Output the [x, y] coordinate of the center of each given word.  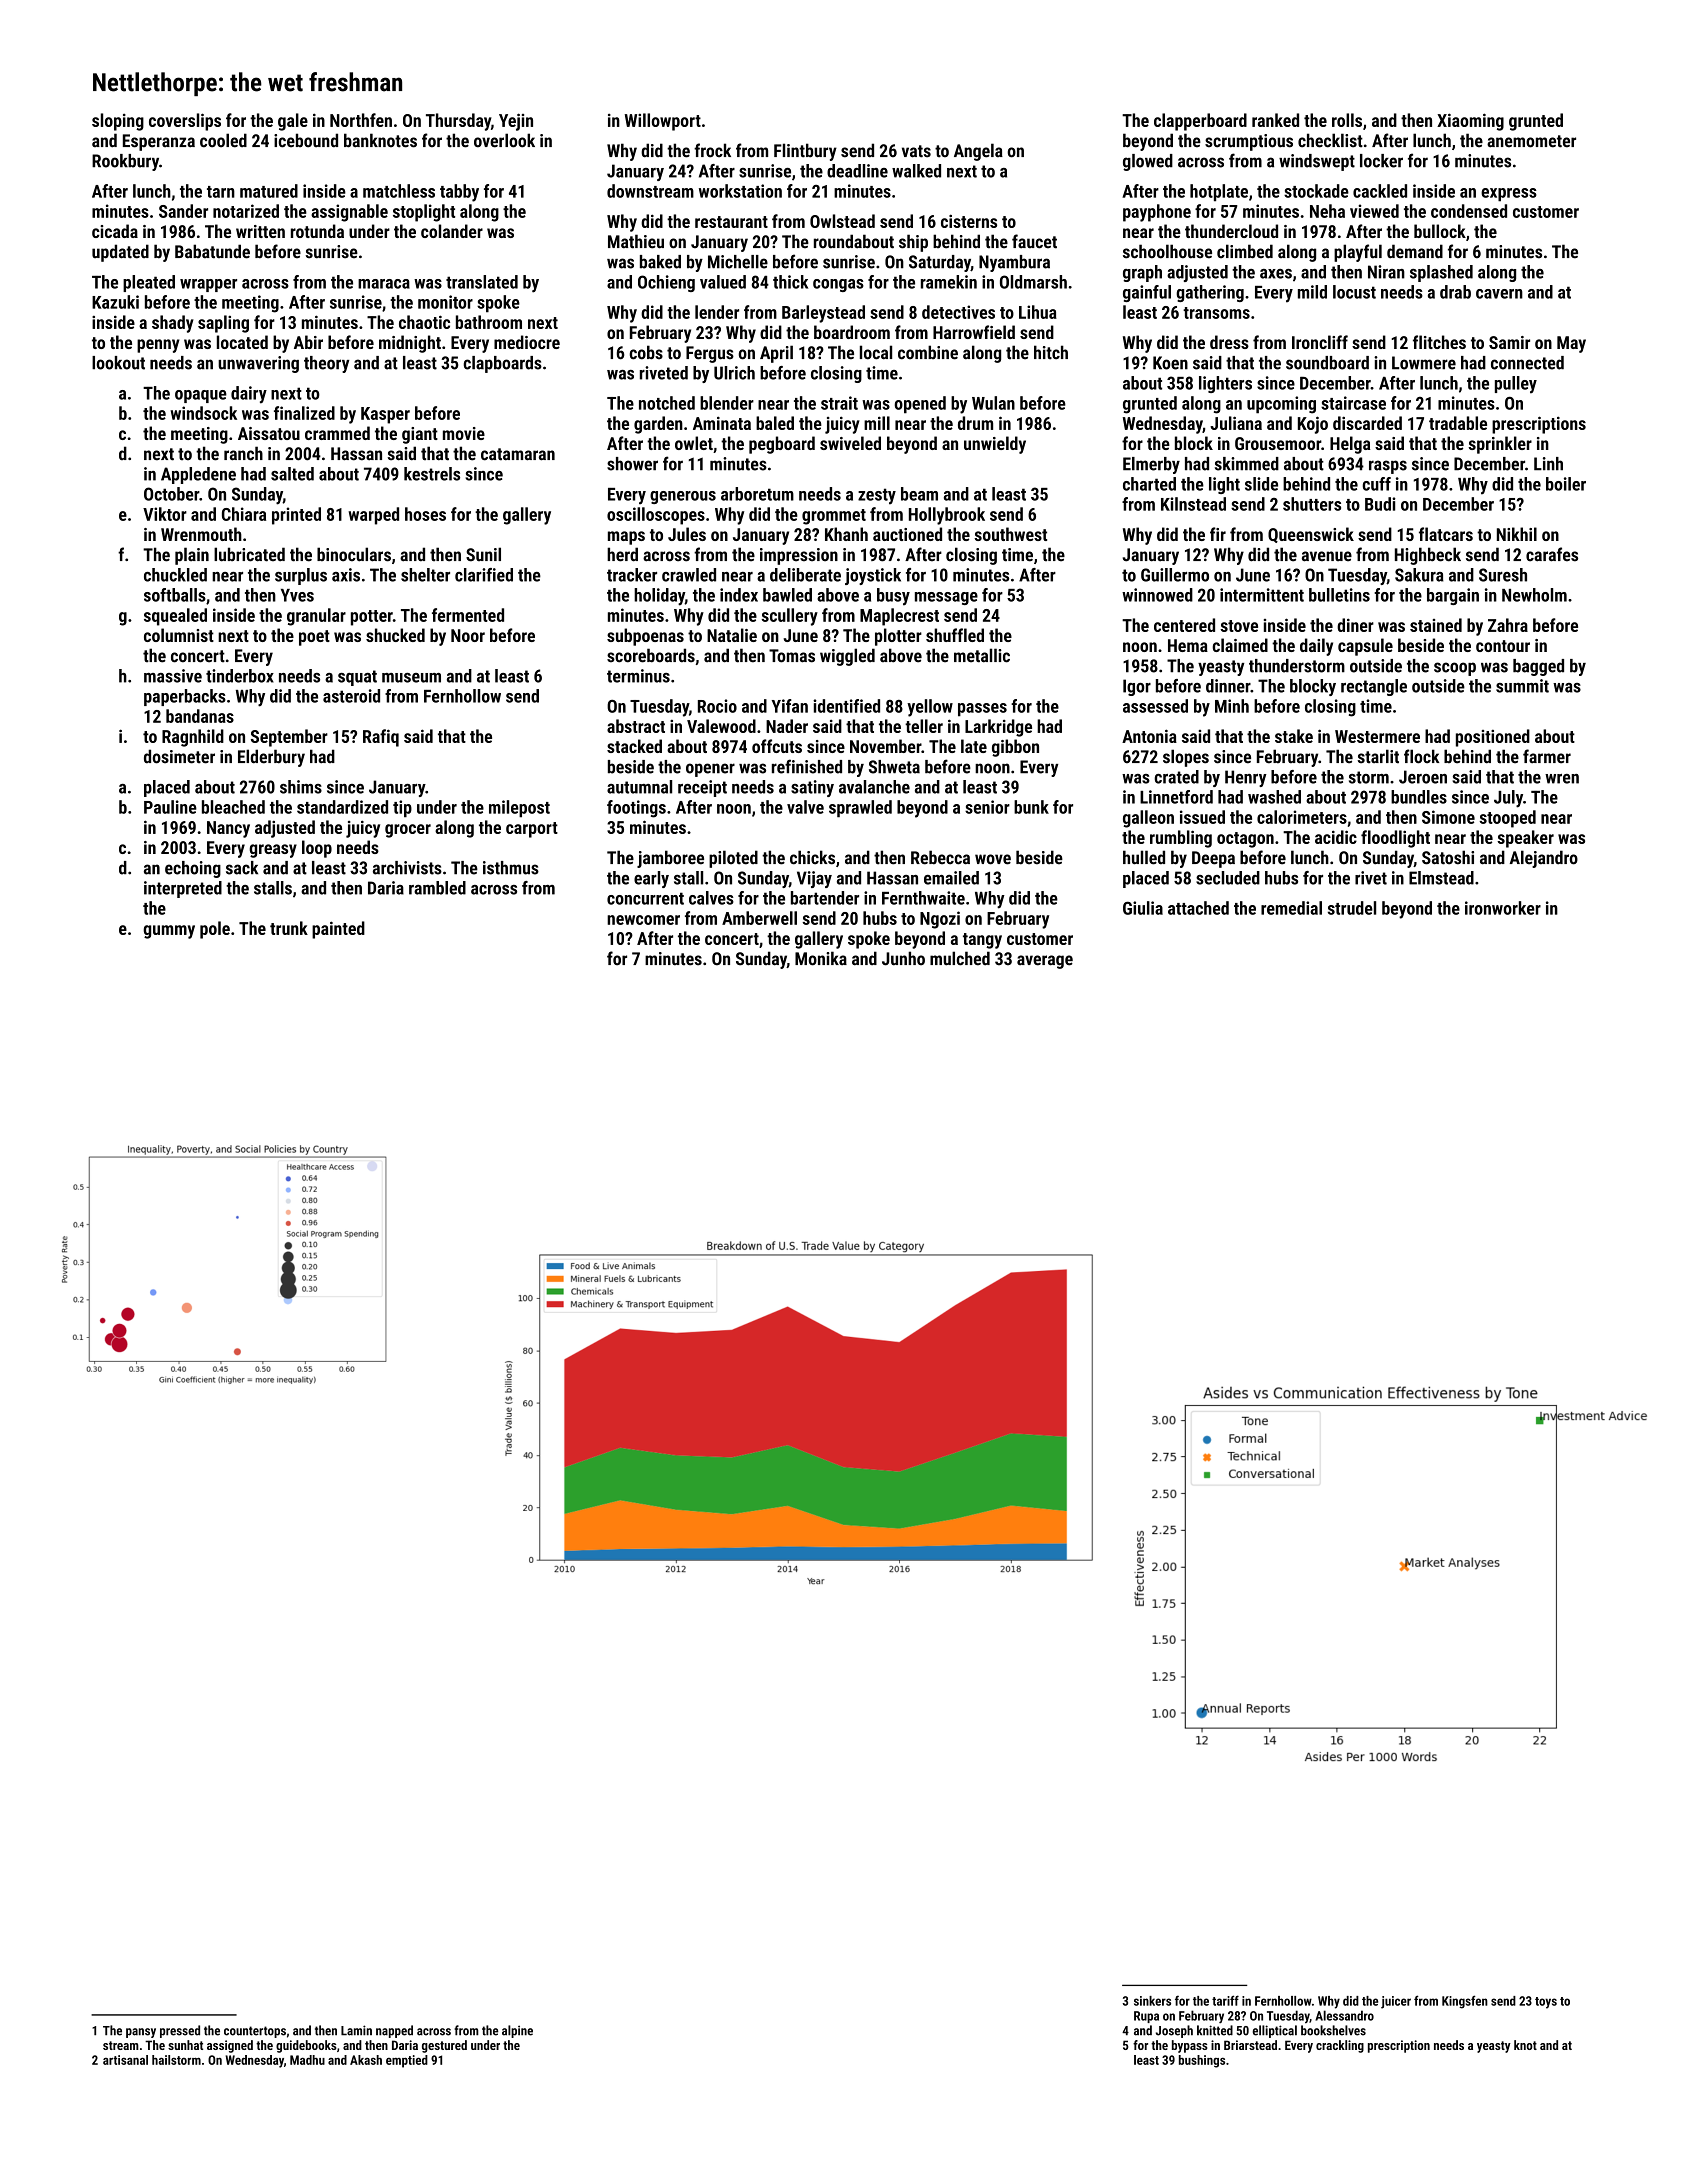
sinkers [1152, 2001]
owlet [694, 443]
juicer [1396, 2002]
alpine [517, 2031]
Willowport [663, 122]
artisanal [125, 2060]
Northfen [361, 120]
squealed [175, 617]
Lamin [356, 2030]
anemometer [1531, 141]
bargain [1453, 596]
